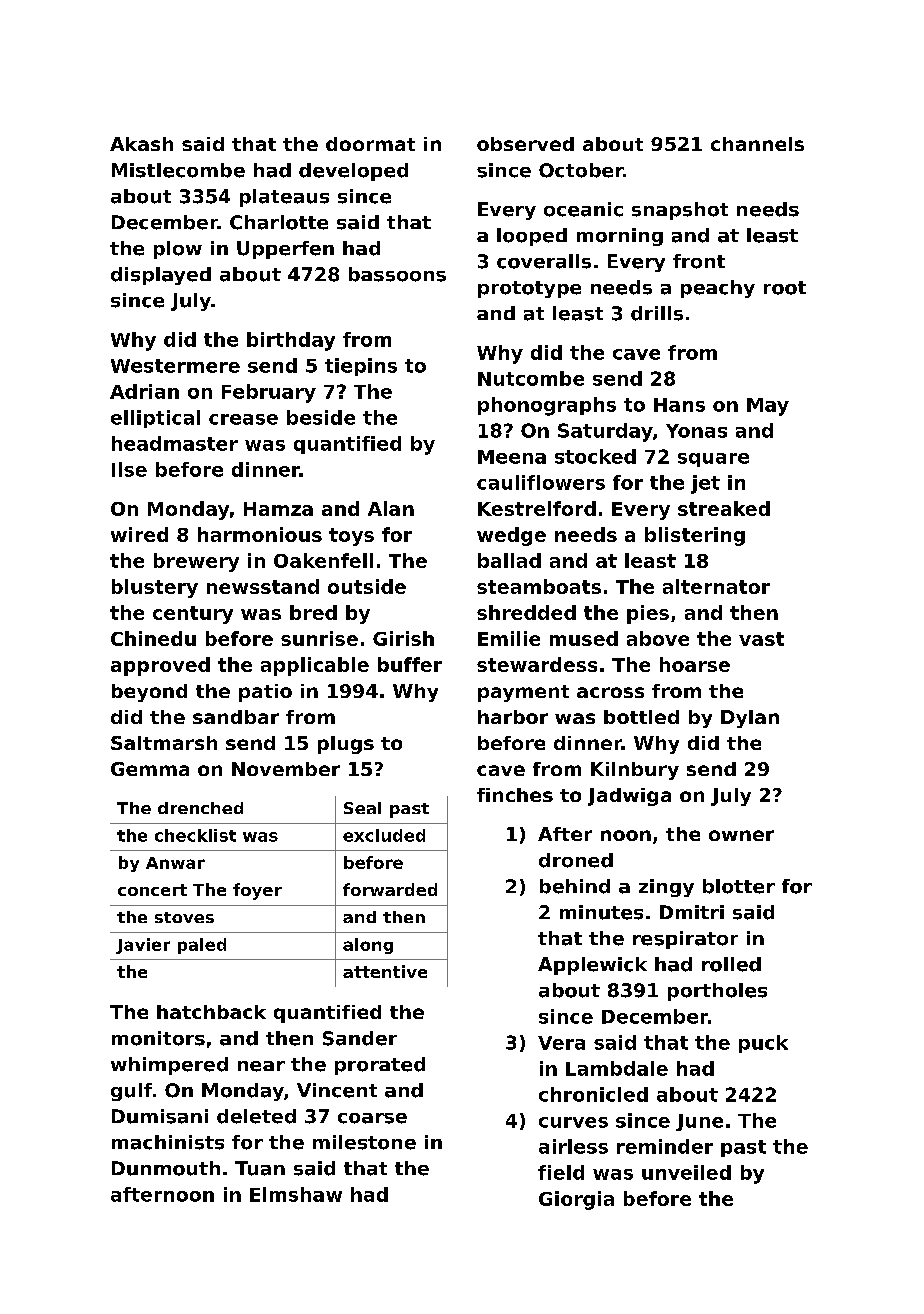 The image size is (924, 1314). Describe the element at coordinates (529, 289) in the screenshot. I see `prototype` at that location.
